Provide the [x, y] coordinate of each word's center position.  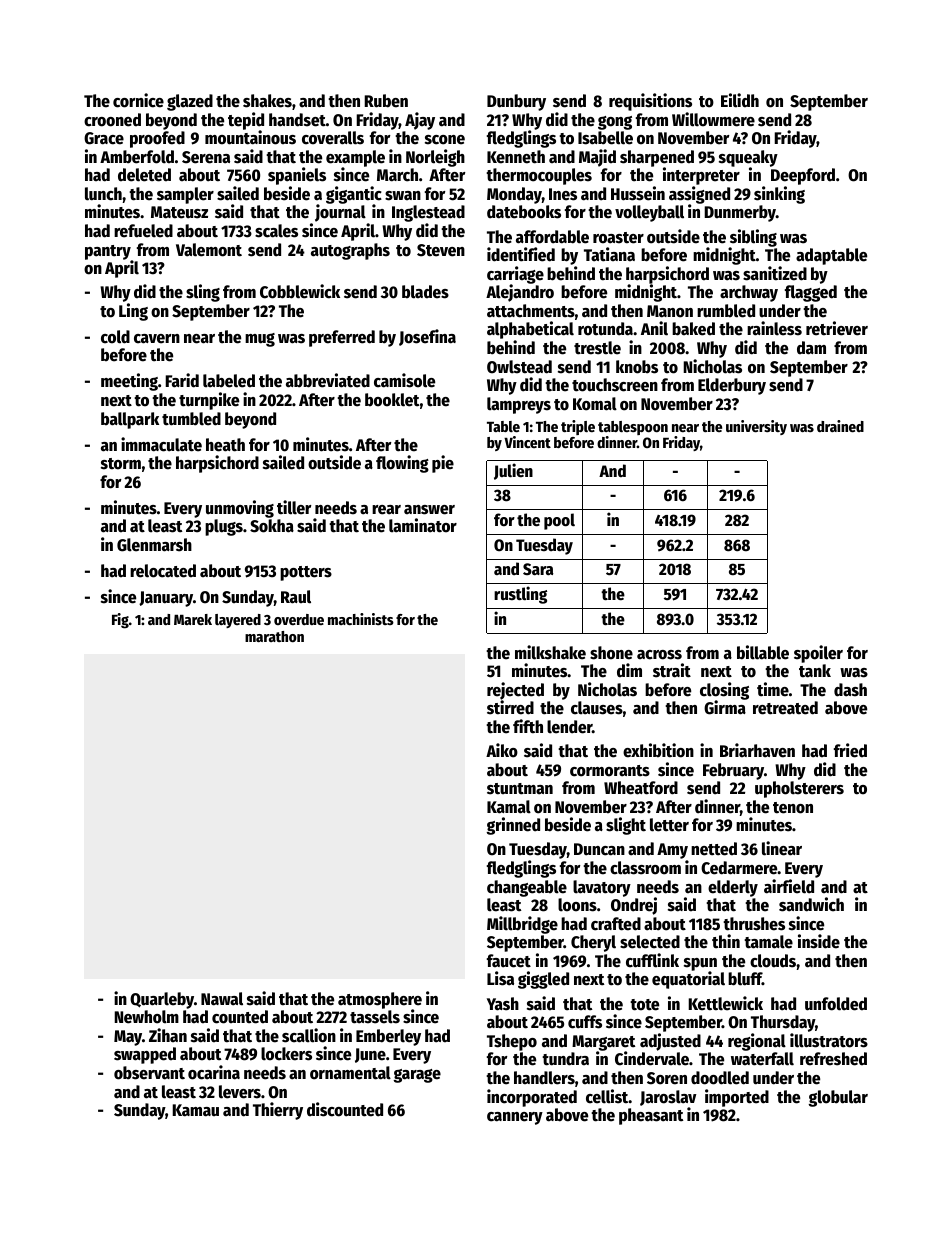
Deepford [803, 176]
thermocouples [539, 176]
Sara [538, 569]
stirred [510, 707]
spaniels [297, 176]
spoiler [818, 654]
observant [149, 1073]
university [756, 427]
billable [763, 652]
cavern [157, 339]
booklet [392, 400]
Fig [120, 621]
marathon [274, 636]
